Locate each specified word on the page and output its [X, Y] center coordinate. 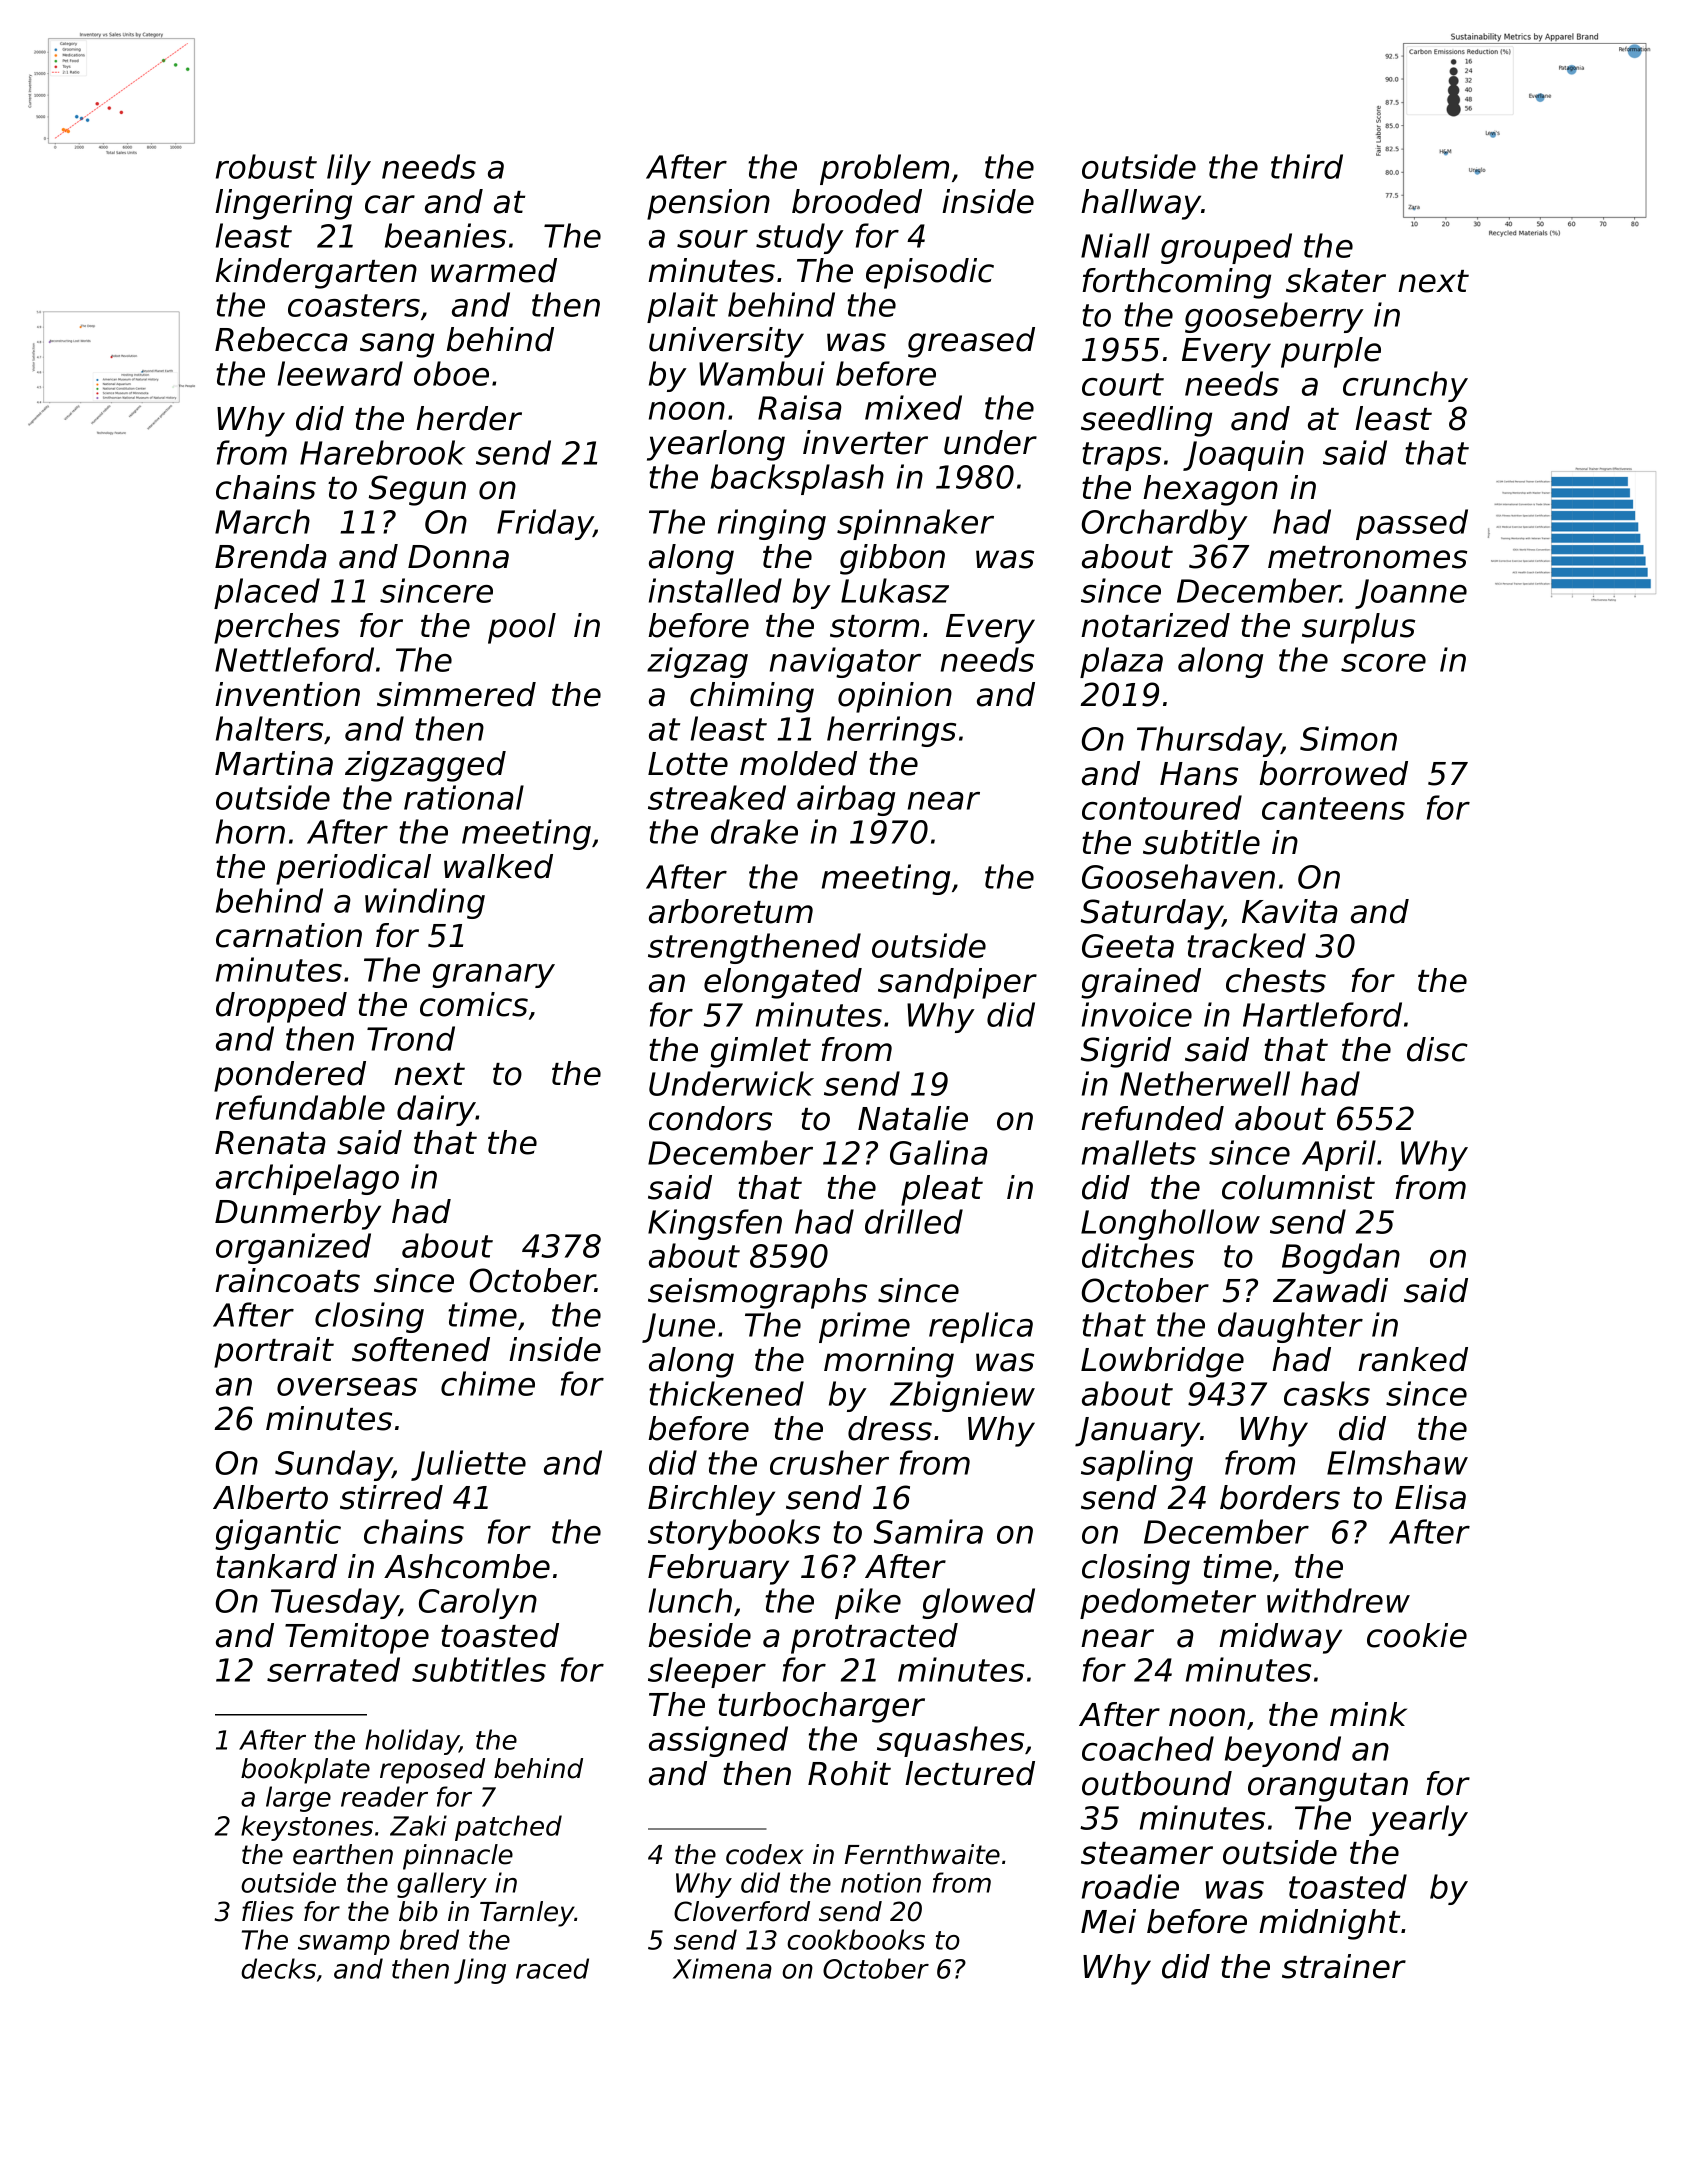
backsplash [797, 479]
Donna [458, 557]
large [298, 1799]
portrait [274, 1352]
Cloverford [742, 1911]
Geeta [1128, 946]
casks [1327, 1393]
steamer [1147, 1853]
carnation [289, 935]
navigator [845, 662]
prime [864, 1327]
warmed [494, 270]
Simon [1348, 738]
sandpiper [957, 983]
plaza [1121, 662]
